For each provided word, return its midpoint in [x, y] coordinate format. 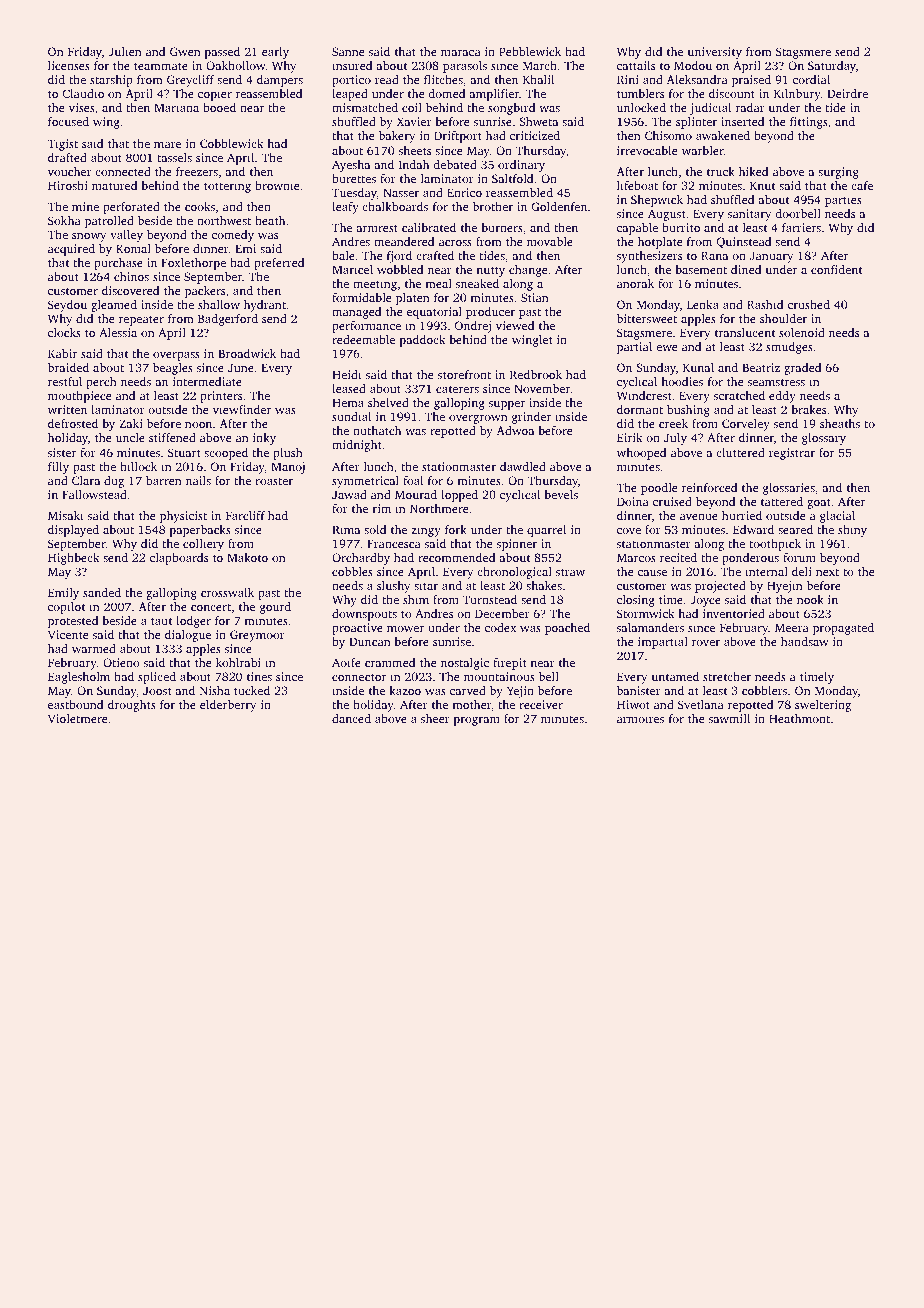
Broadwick [247, 353]
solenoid [802, 332]
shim [416, 599]
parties [843, 201]
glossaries [789, 489]
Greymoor [257, 636]
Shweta [538, 121]
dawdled [523, 466]
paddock [423, 341]
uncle [130, 437]
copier [215, 95]
